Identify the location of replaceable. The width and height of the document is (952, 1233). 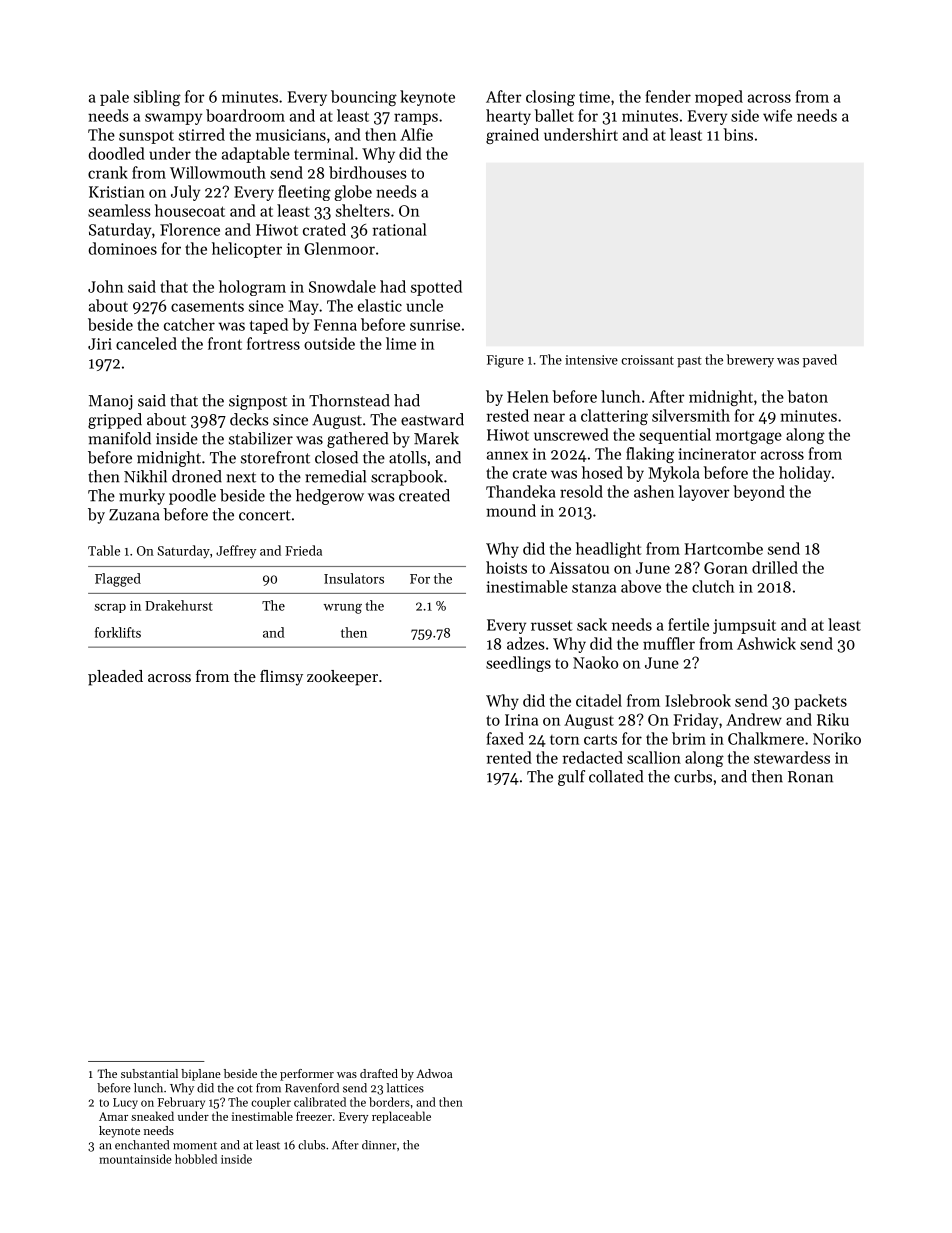
(401, 1117).
